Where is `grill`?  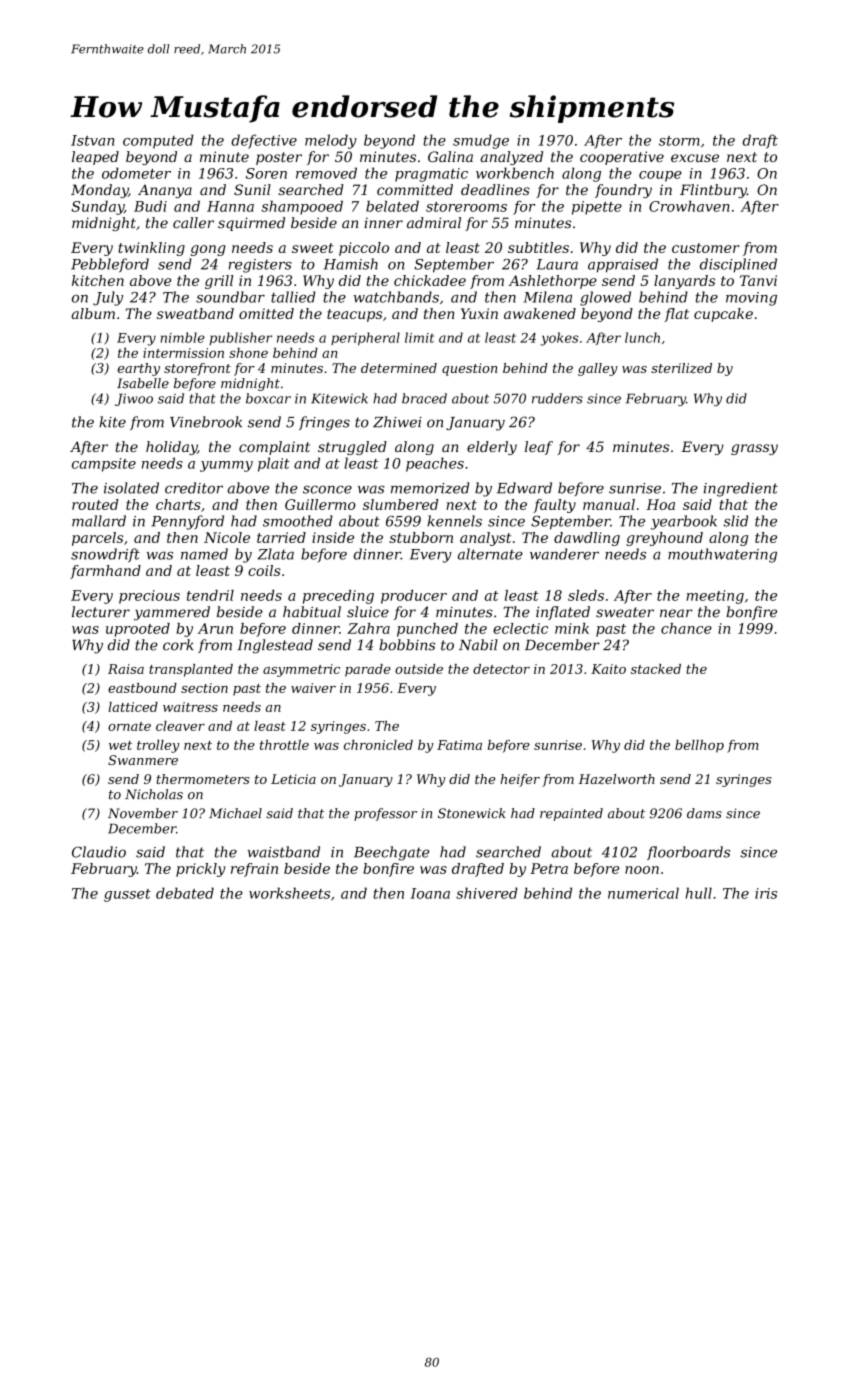 grill is located at coordinates (219, 282).
